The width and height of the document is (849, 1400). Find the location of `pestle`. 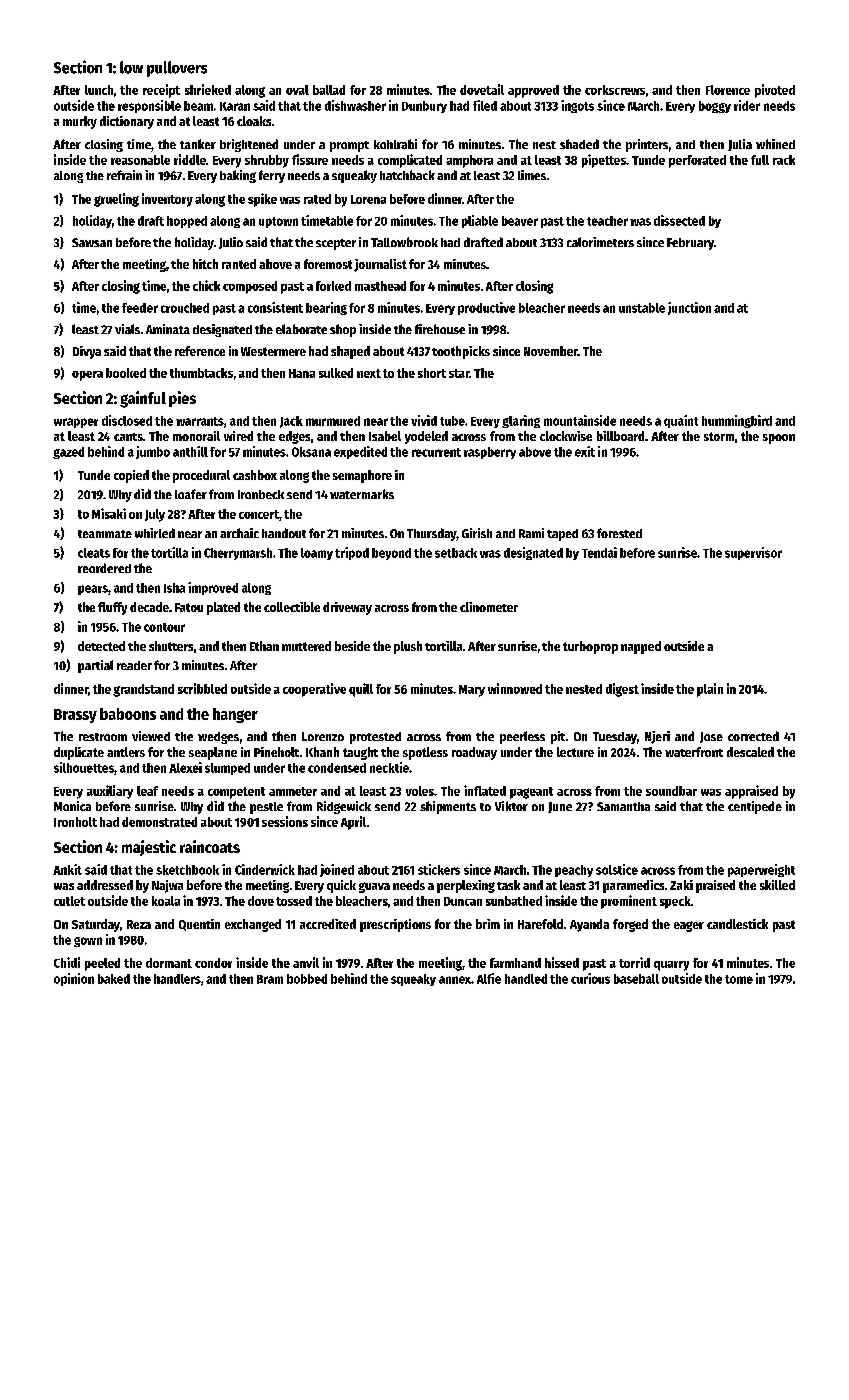

pestle is located at coordinates (266, 808).
